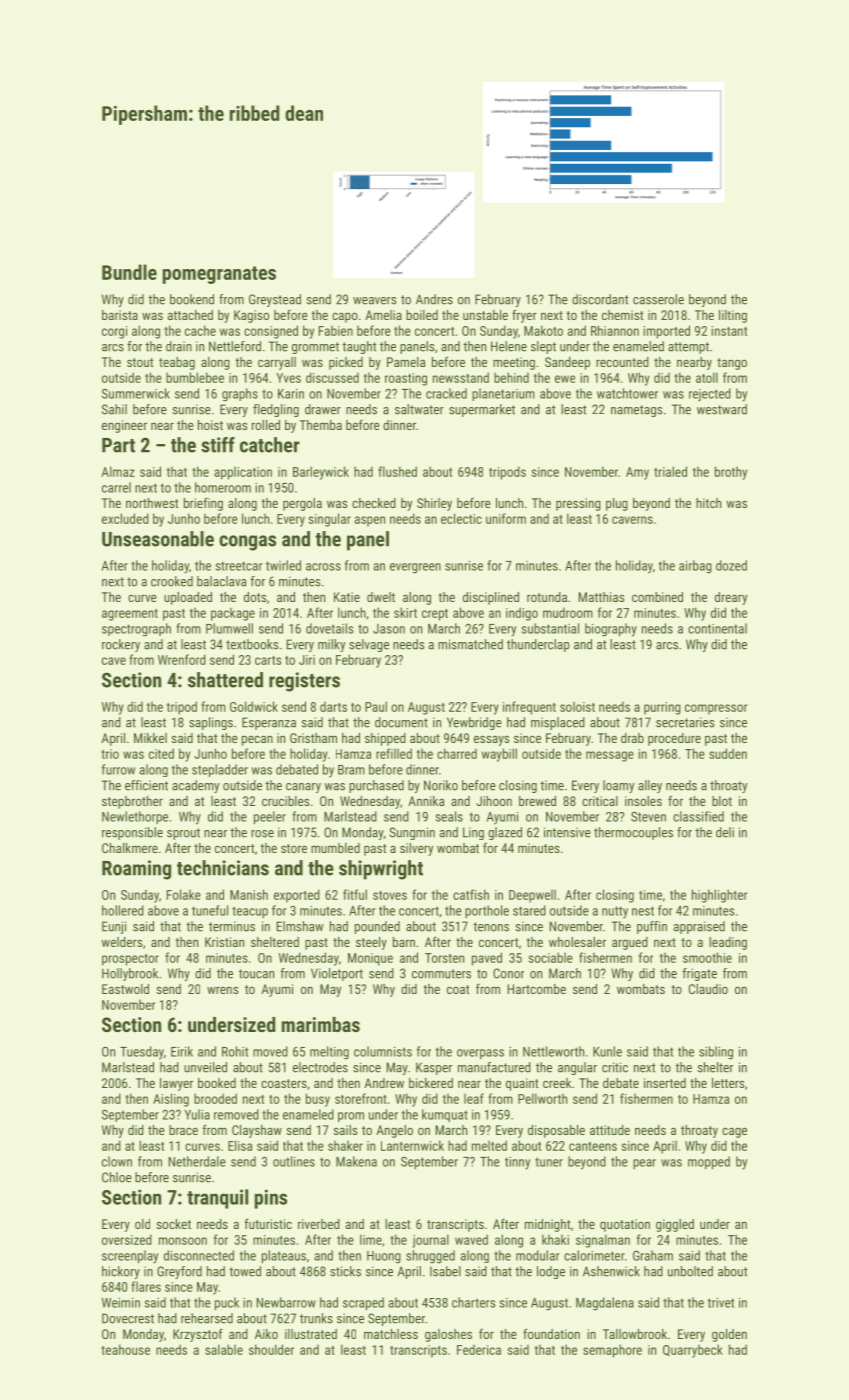 The width and height of the document is (849, 1400). What do you see at coordinates (121, 1303) in the document?
I see `Weimin` at bounding box center [121, 1303].
